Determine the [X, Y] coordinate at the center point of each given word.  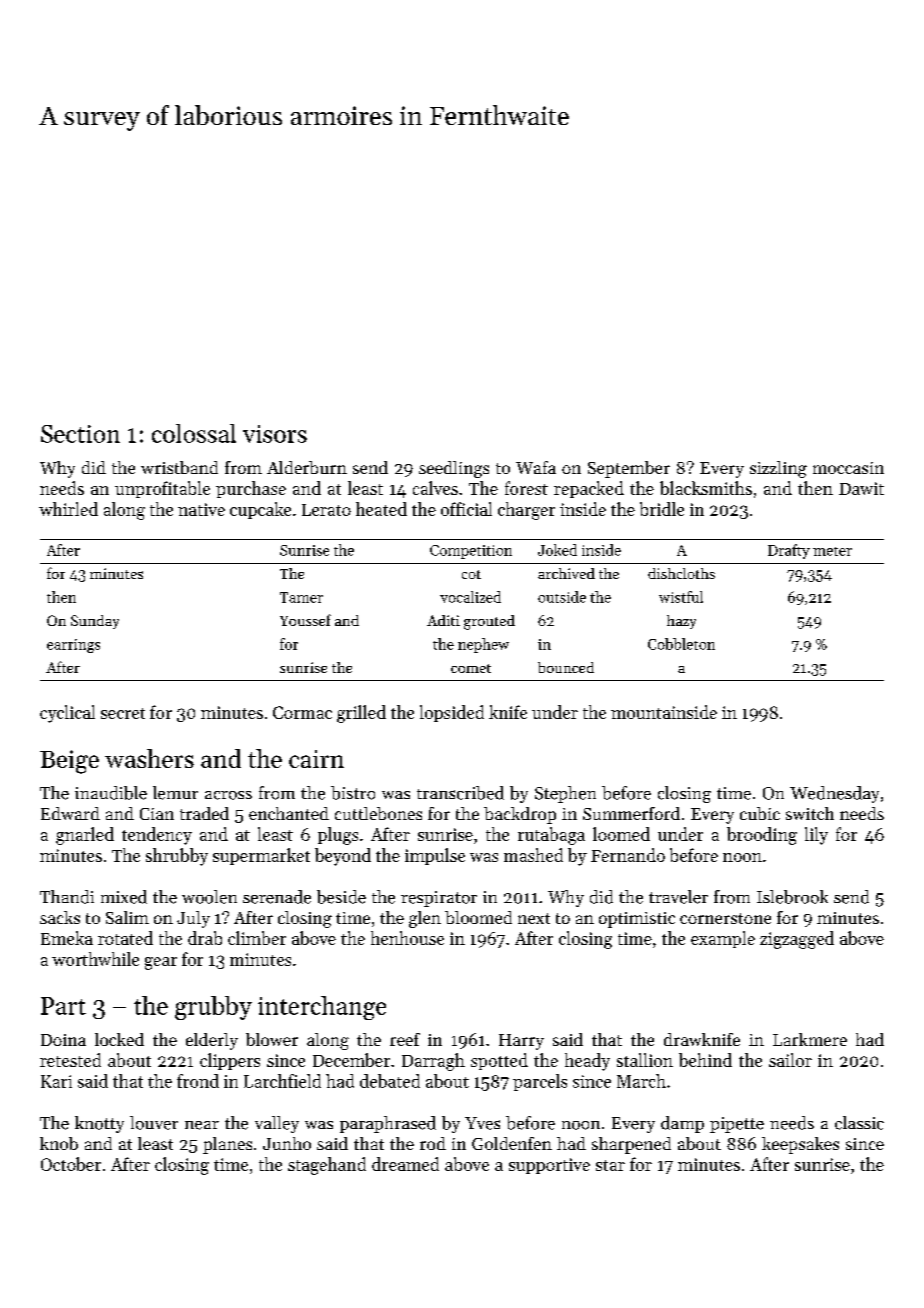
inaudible [111, 793]
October [71, 1164]
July [193, 919]
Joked [557, 550]
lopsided [452, 713]
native [201, 509]
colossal [194, 433]
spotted [499, 1061]
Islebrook [792, 897]
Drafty [789, 551]
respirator [439, 899]
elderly [212, 1041]
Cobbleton [681, 644]
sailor [790, 1060]
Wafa [536, 467]
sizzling [778, 469]
